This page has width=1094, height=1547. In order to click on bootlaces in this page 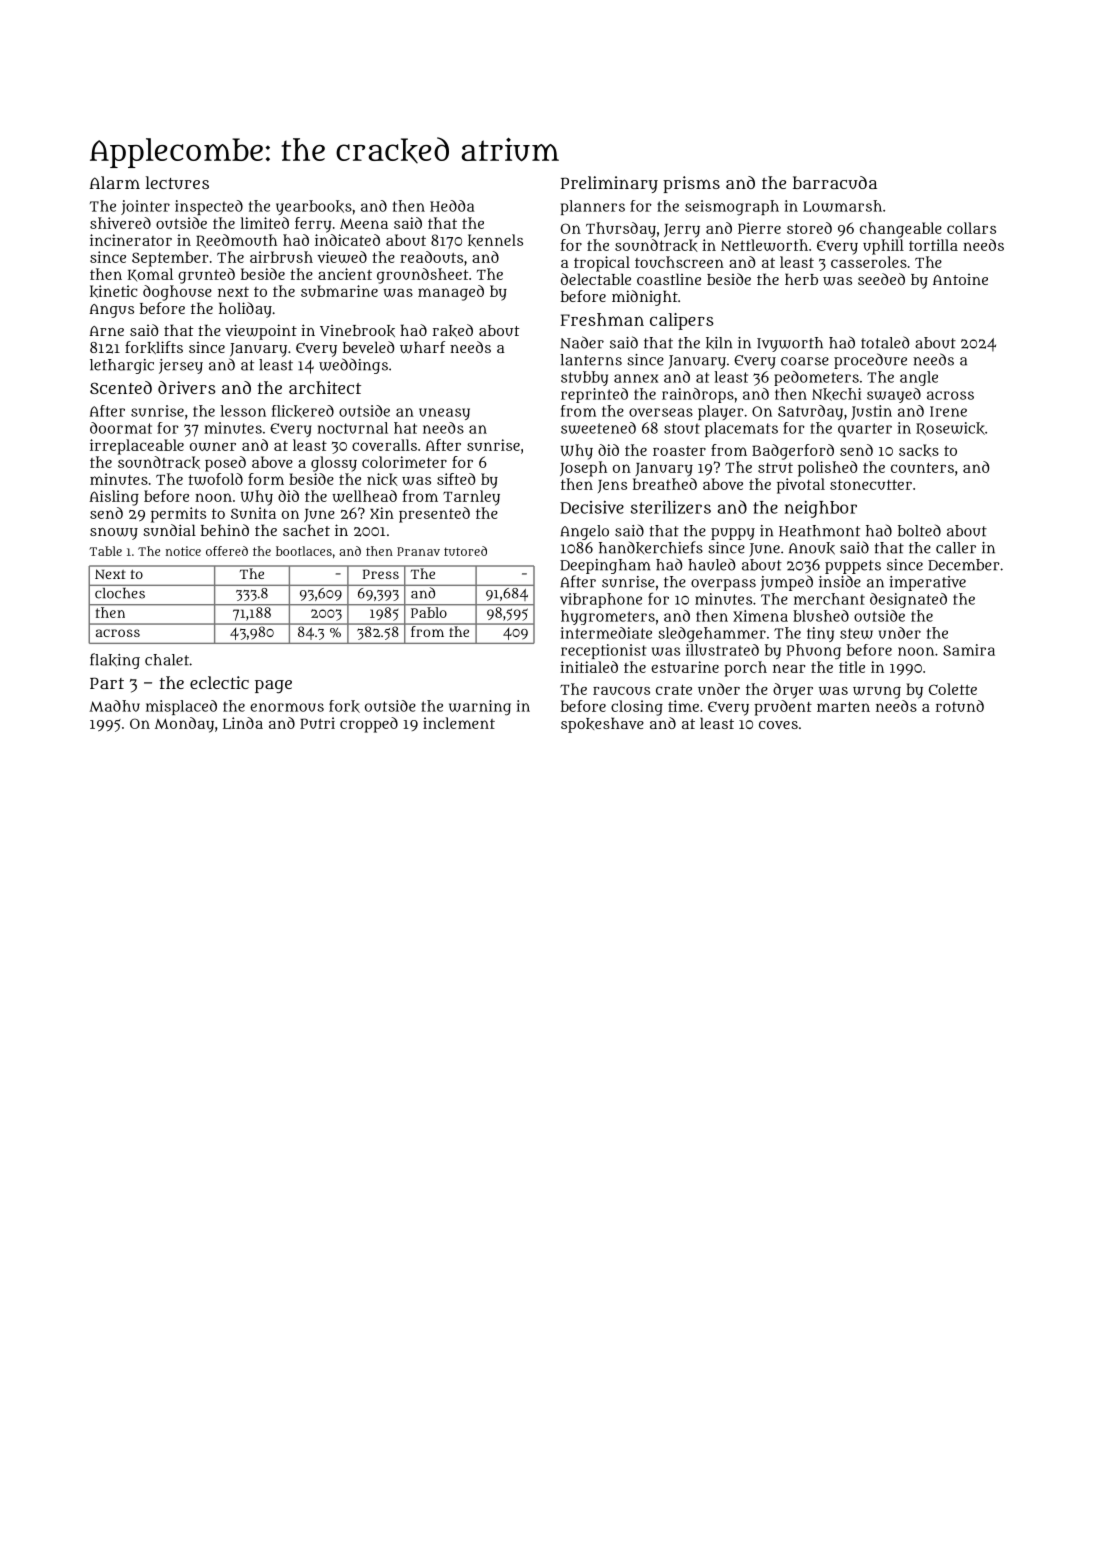, I will do `click(304, 551)`.
